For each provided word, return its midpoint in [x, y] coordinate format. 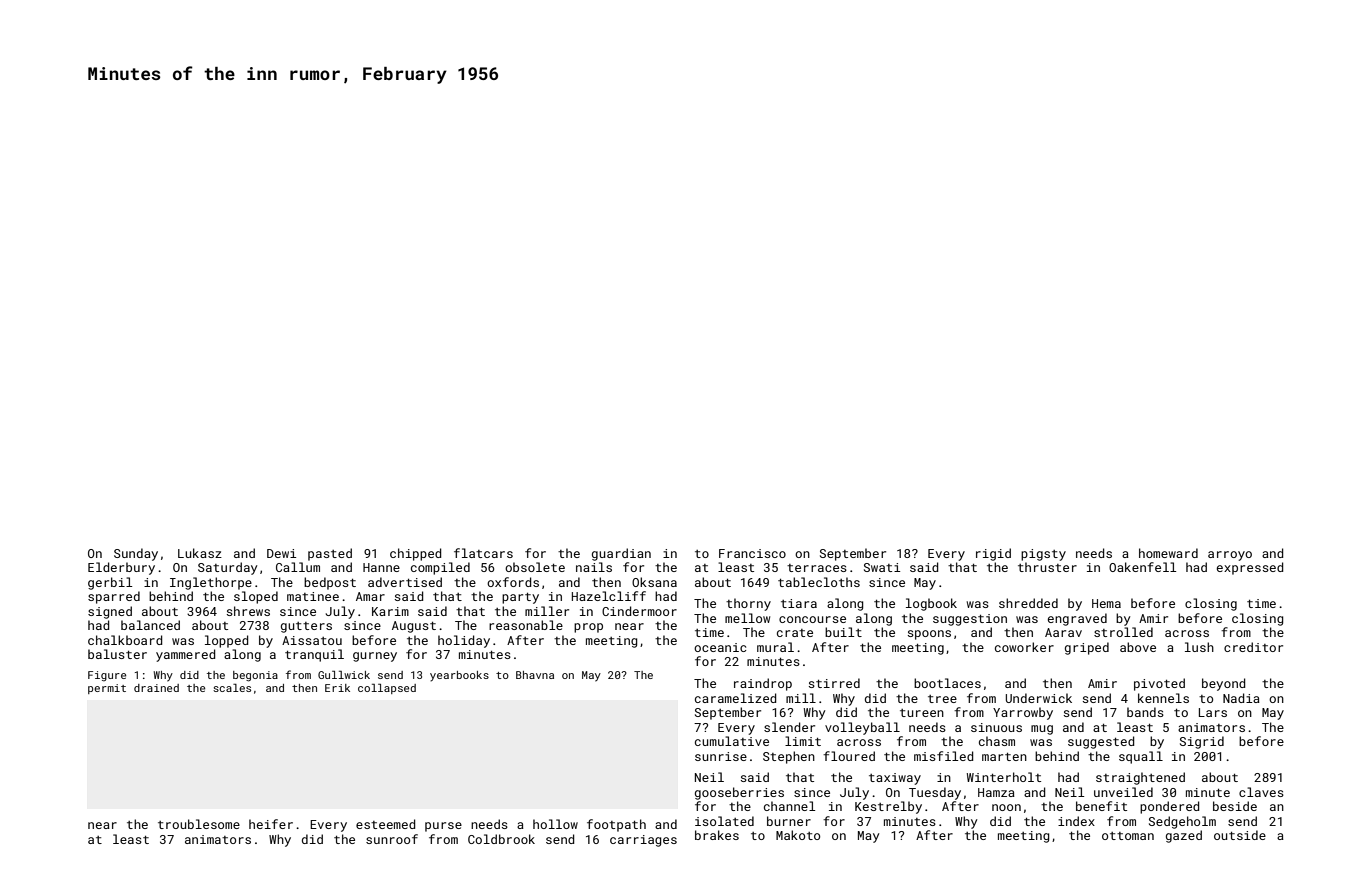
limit [803, 741]
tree [942, 699]
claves [1261, 792]
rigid [993, 554]
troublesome [199, 824]
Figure [107, 676]
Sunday [136, 554]
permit [107, 689]
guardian [621, 554]
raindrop [763, 684]
